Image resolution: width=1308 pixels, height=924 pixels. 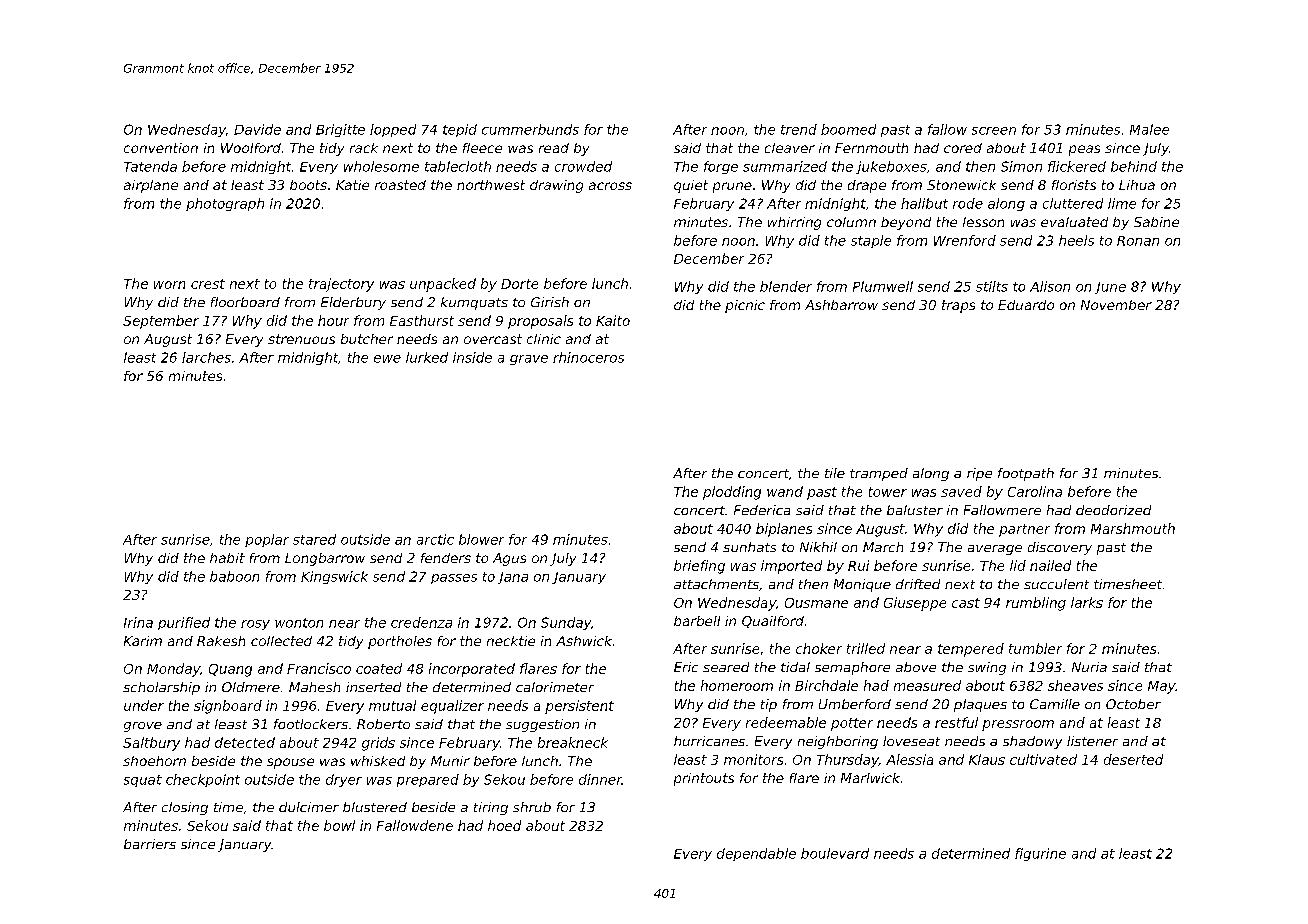 What do you see at coordinates (1133, 528) in the screenshot?
I see `Marshmouth` at bounding box center [1133, 528].
